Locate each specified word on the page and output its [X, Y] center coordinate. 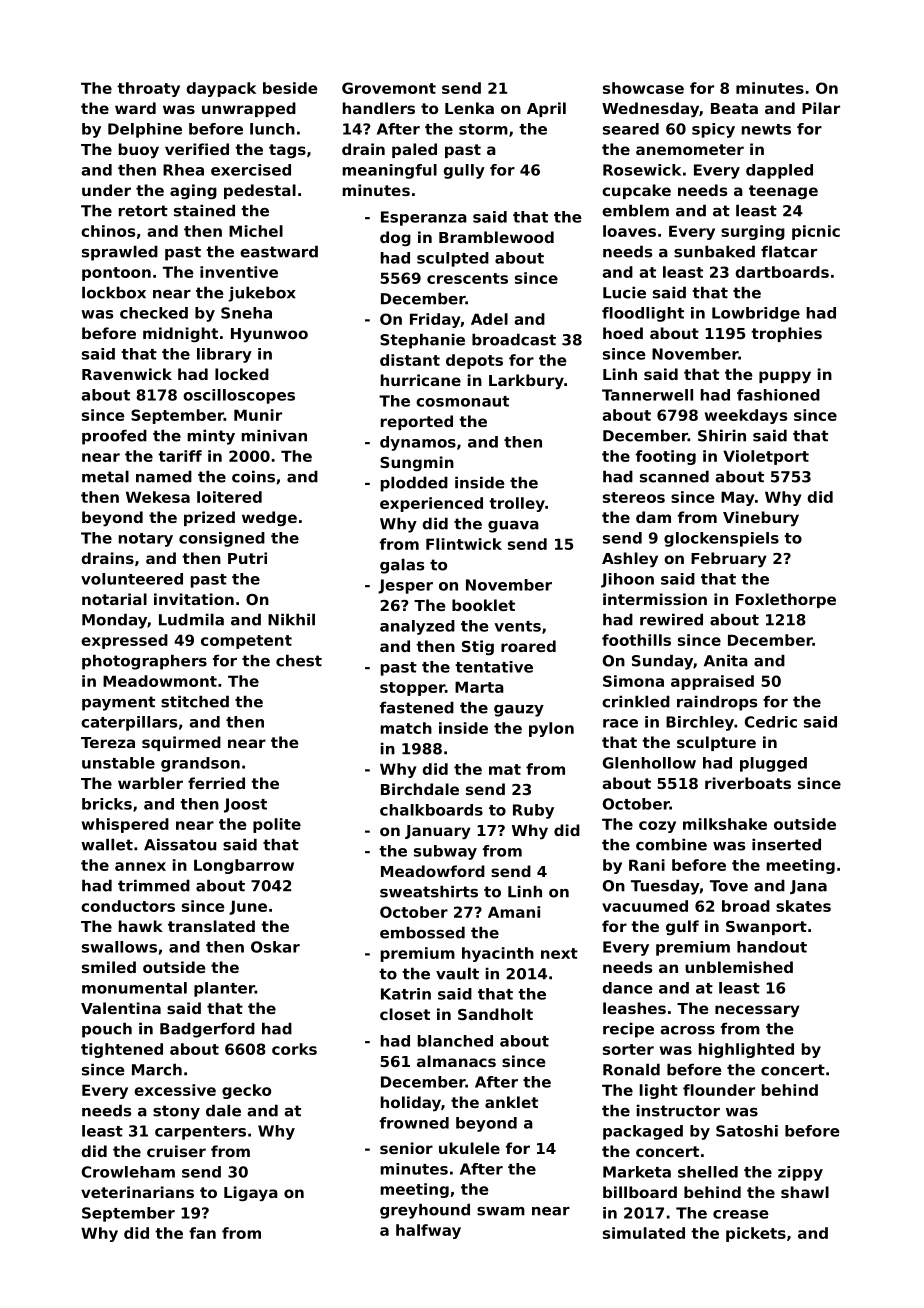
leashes [634, 1008]
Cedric [771, 722]
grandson [200, 764]
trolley [517, 504]
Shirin [722, 435]
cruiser [176, 1151]
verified [197, 149]
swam [501, 1211]
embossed [422, 932]
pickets [756, 1234]
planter [224, 989]
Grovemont [389, 88]
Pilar [821, 108]
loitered [229, 497]
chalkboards [431, 810]
